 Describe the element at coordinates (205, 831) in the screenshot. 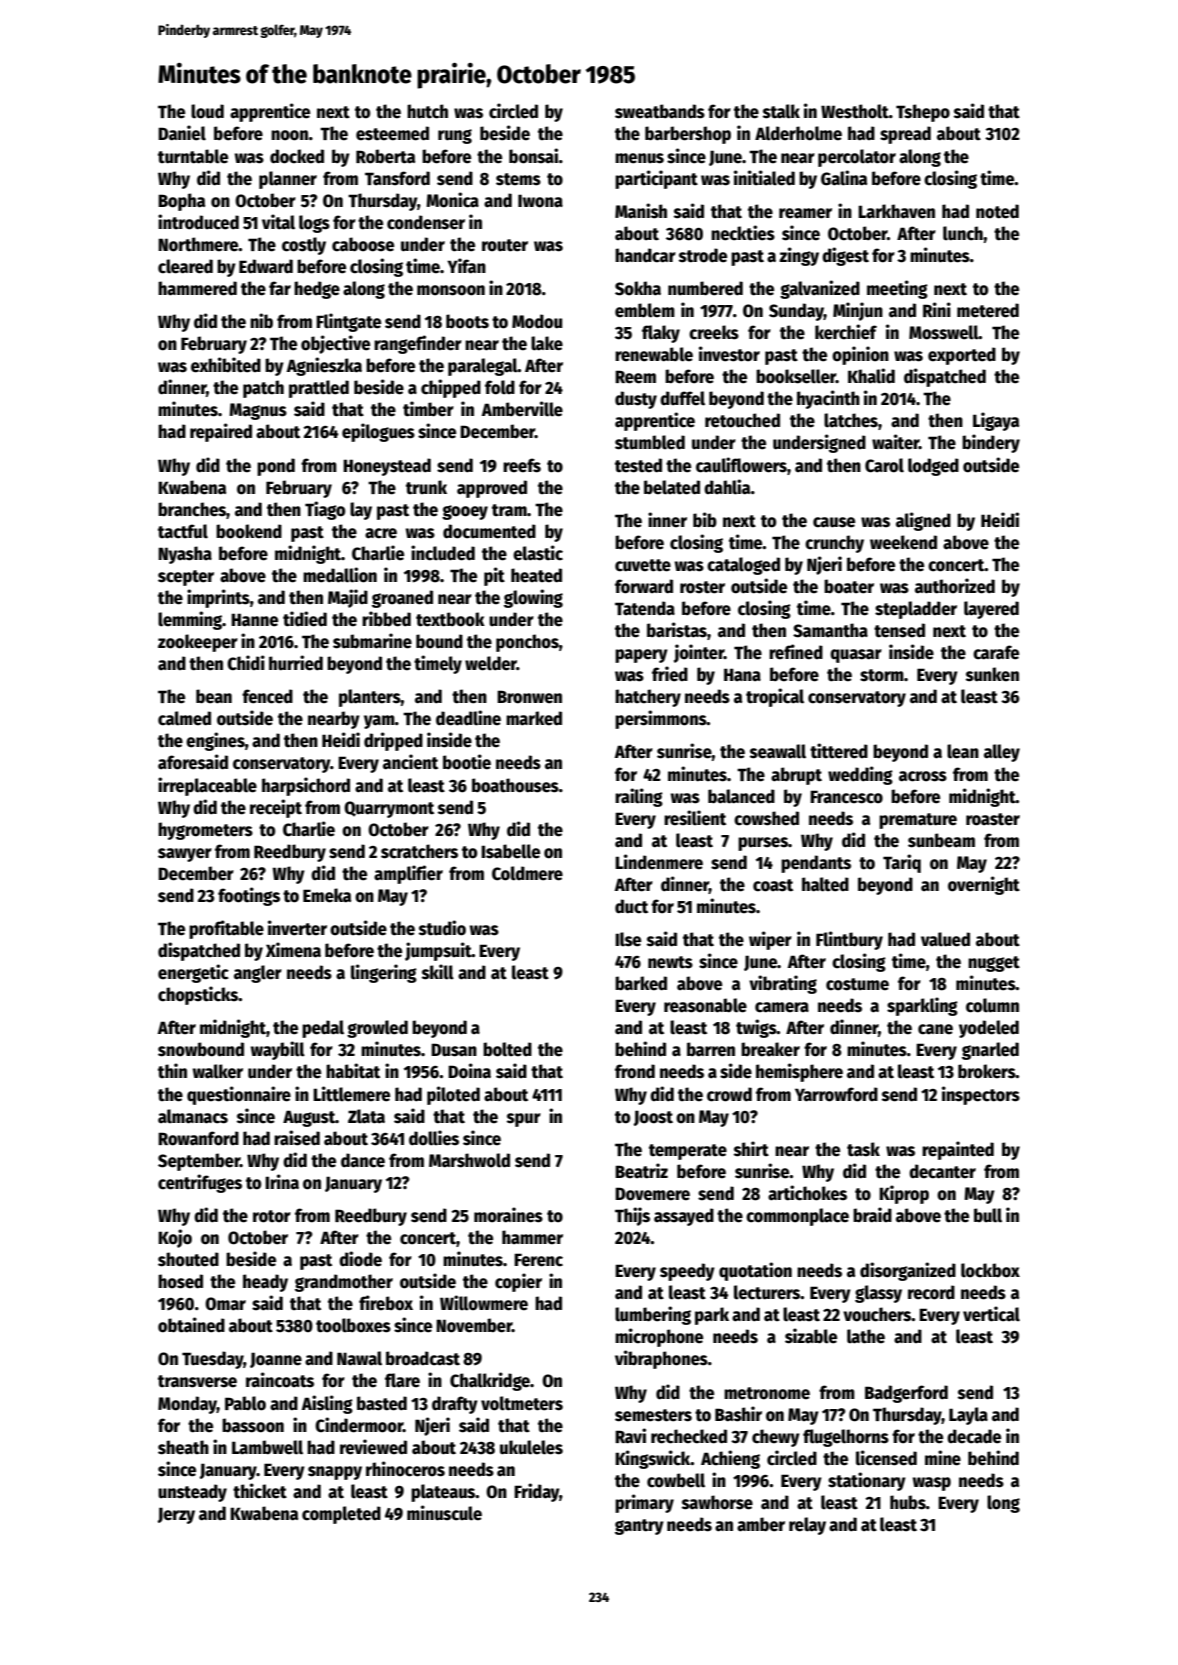

I see `hygrometers` at that location.
